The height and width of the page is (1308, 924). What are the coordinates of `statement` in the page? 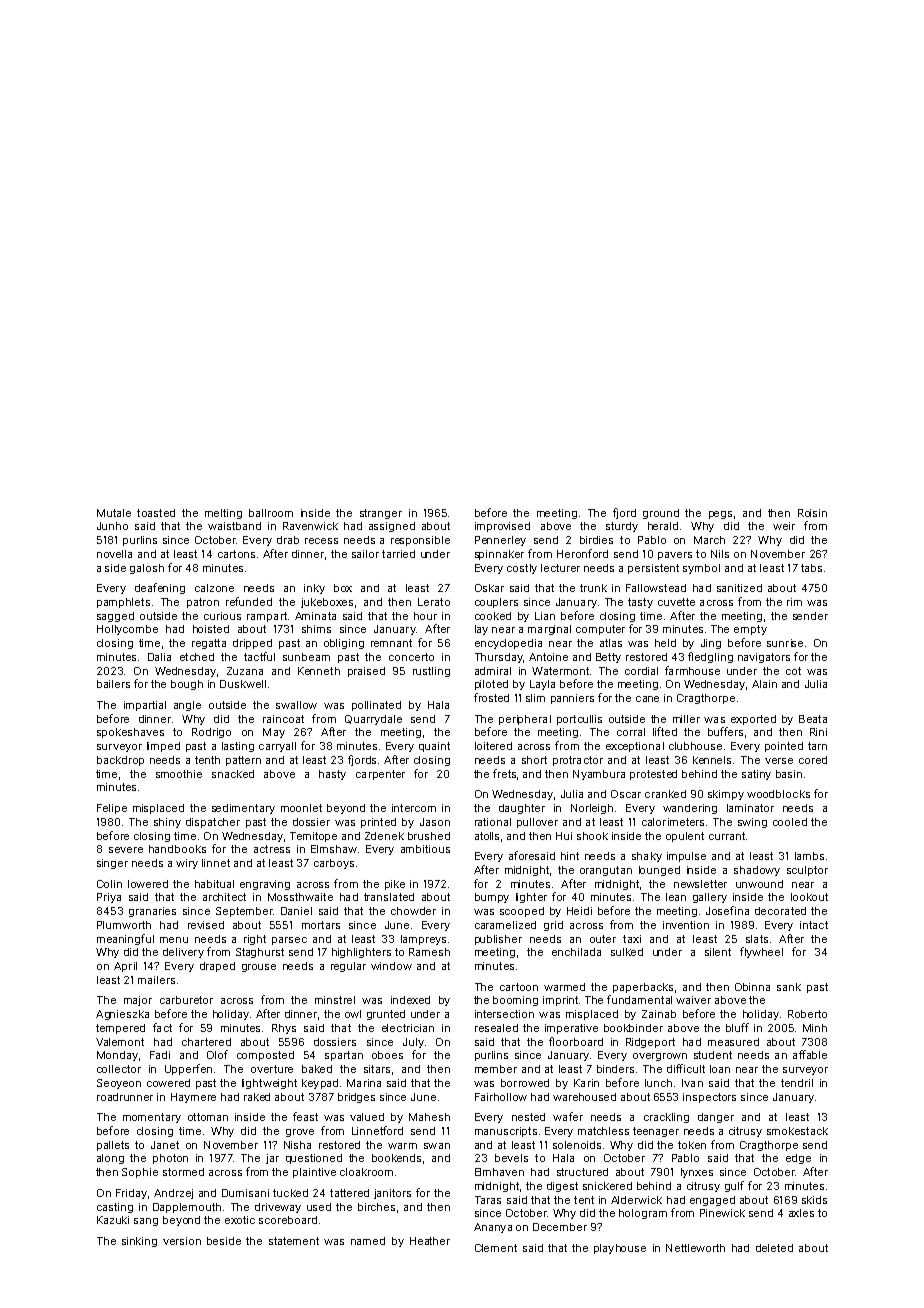 It's located at (294, 1241).
